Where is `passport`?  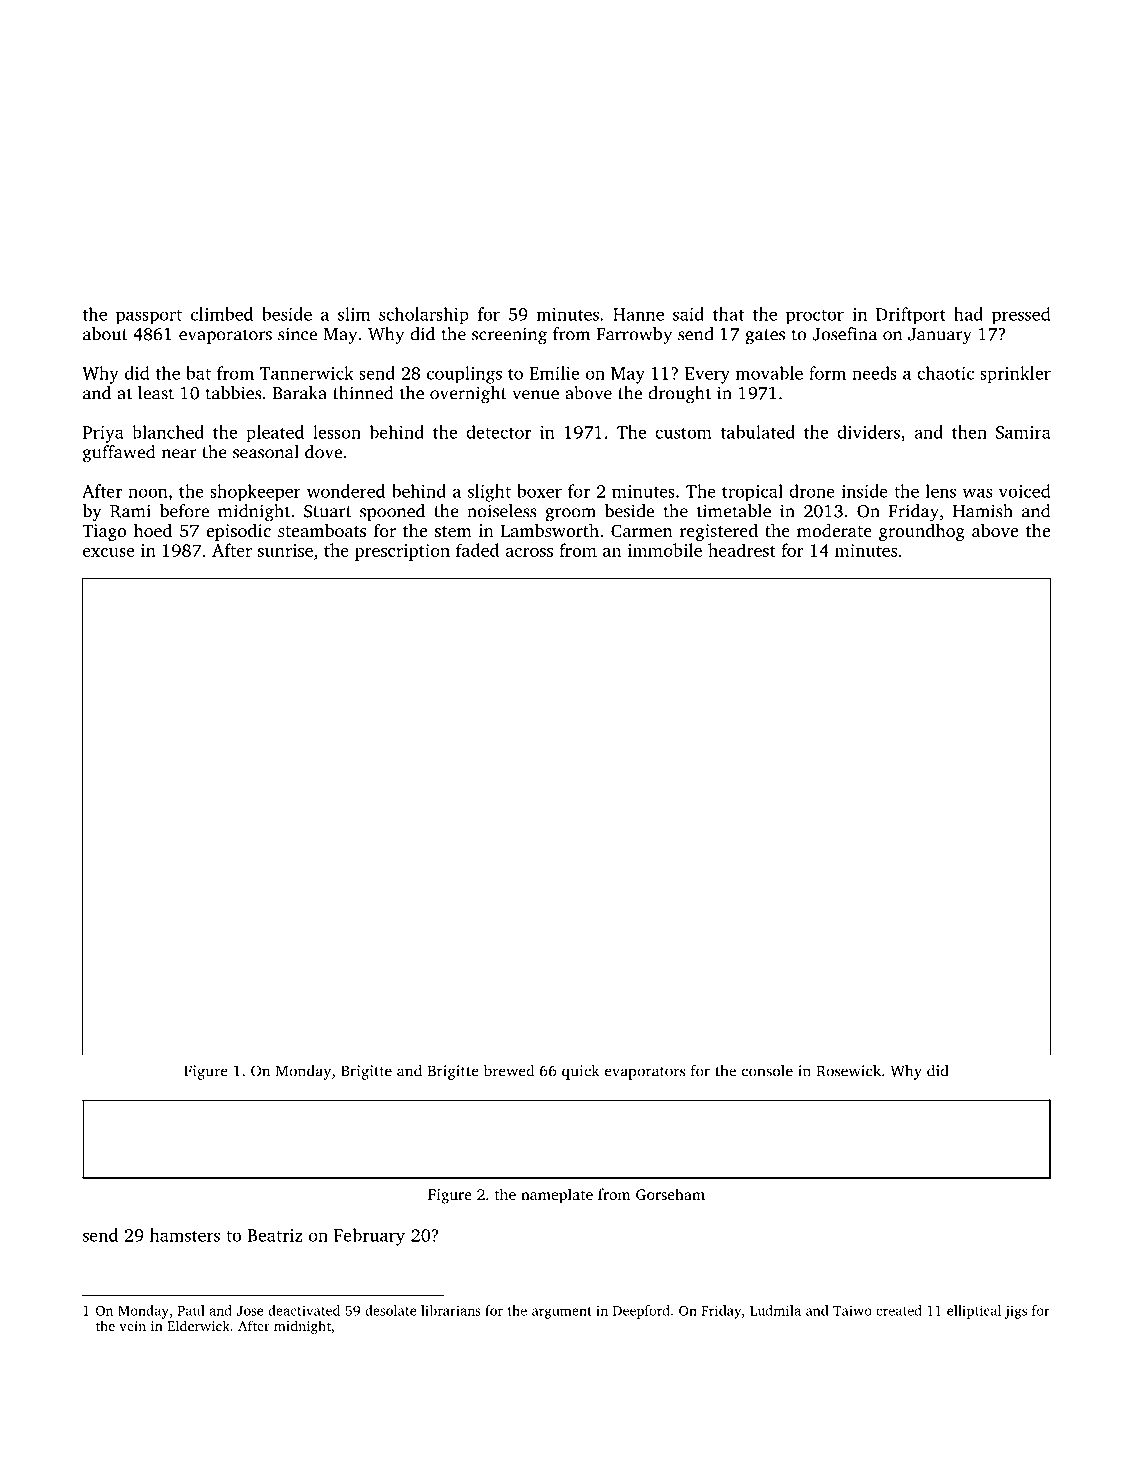
passport is located at coordinates (149, 317).
